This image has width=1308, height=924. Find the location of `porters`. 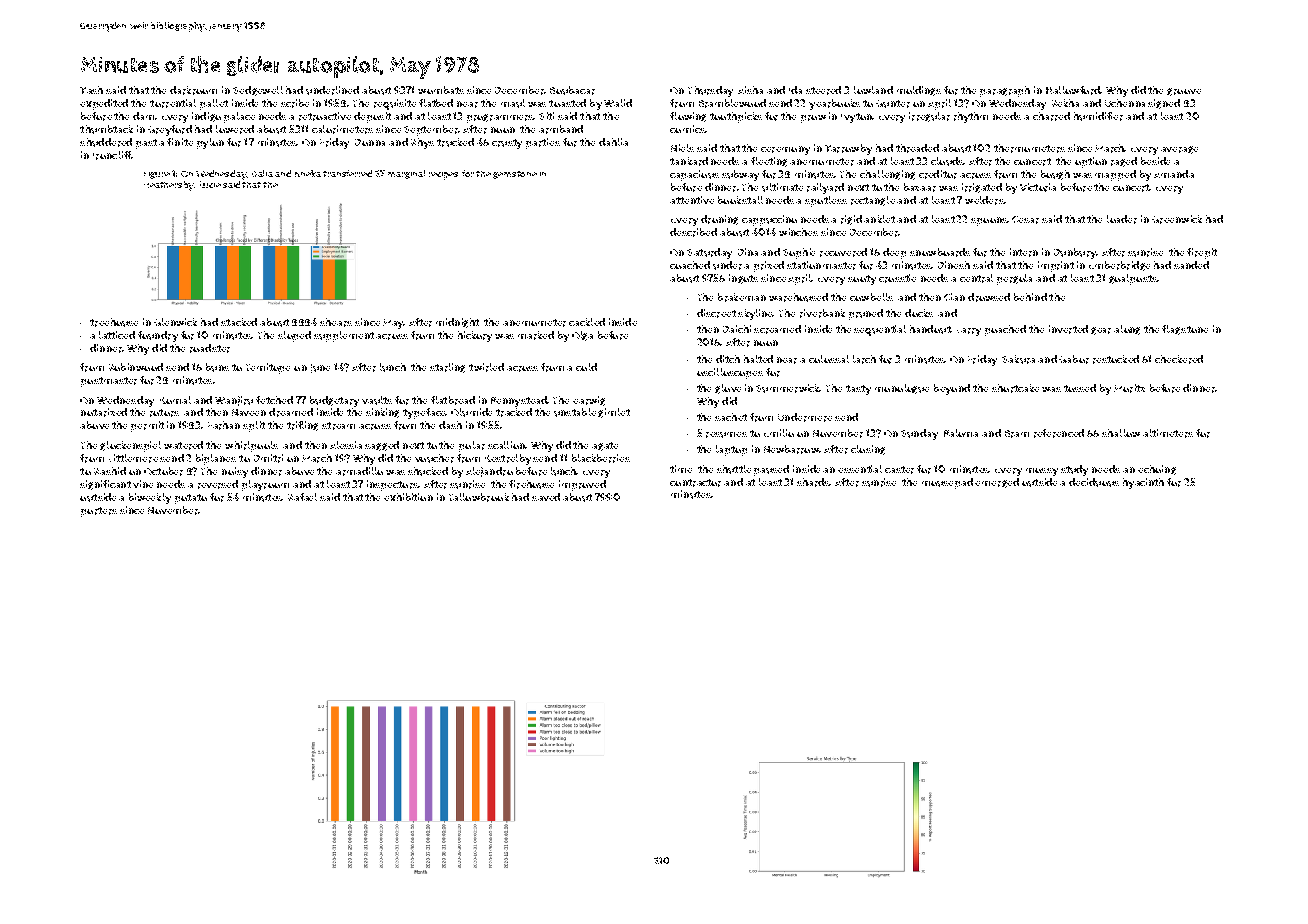

porters is located at coordinates (99, 512).
